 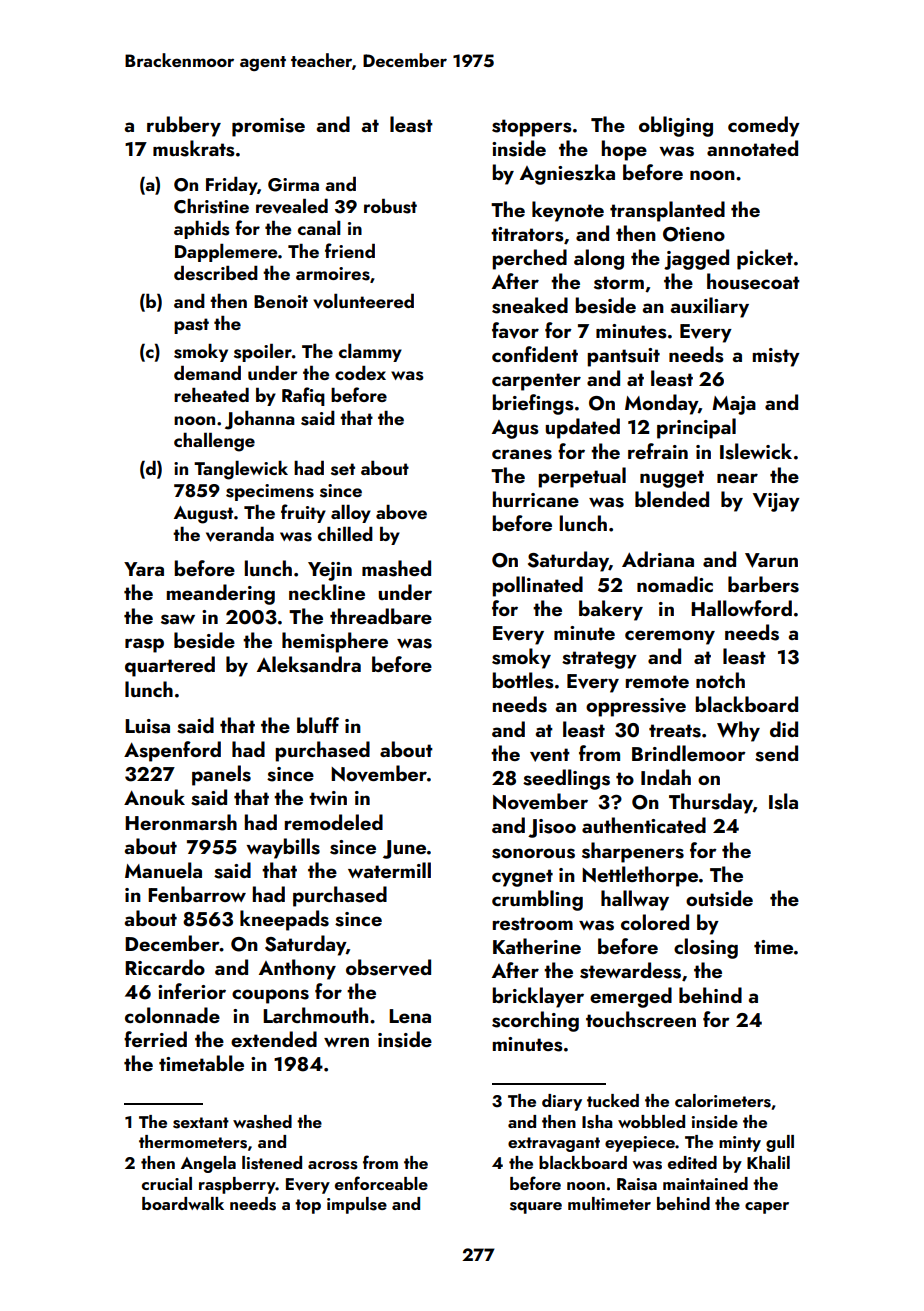 I want to click on Yara, so click(x=144, y=569).
